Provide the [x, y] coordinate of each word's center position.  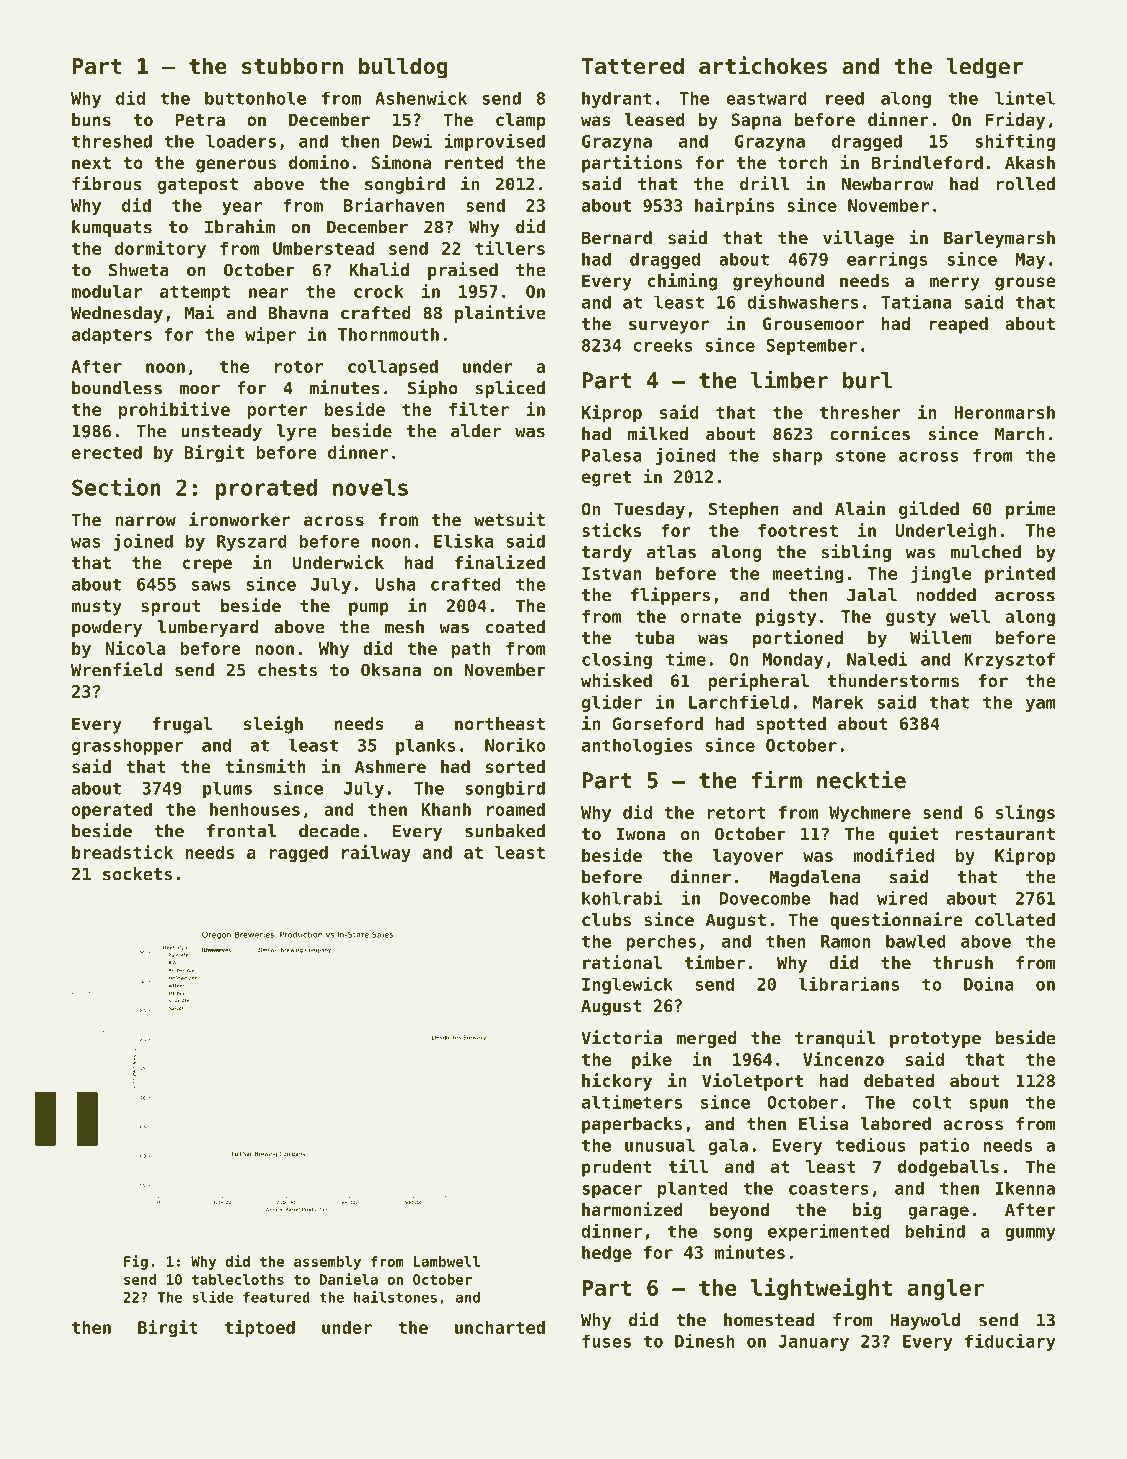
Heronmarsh [1004, 412]
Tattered [633, 66]
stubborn [292, 66]
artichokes [763, 65]
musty [96, 608]
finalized [500, 562]
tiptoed [260, 1329]
